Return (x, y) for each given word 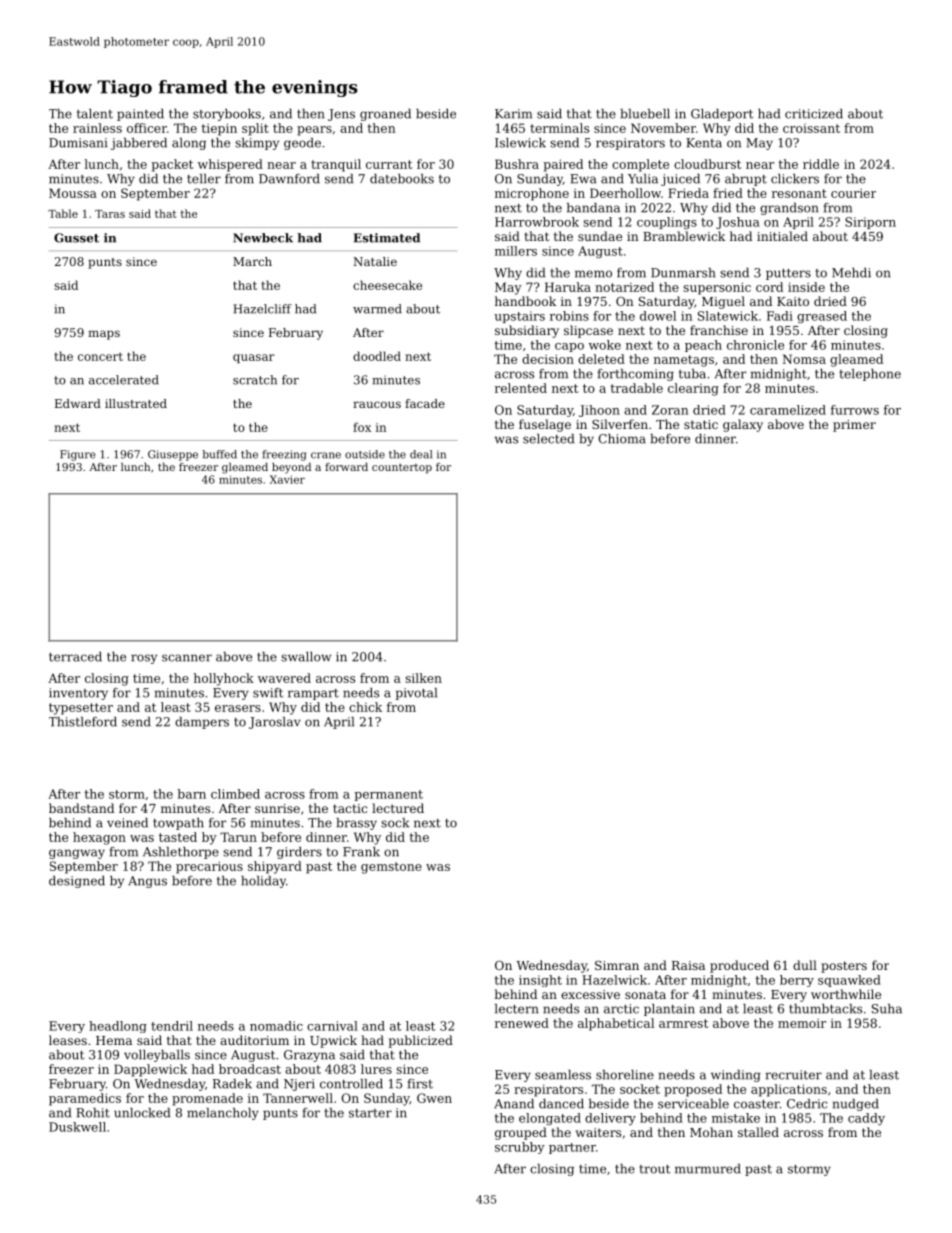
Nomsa (804, 359)
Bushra (517, 164)
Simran (617, 965)
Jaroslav (275, 723)
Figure (77, 455)
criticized (814, 114)
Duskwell (77, 1127)
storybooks (227, 115)
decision (548, 359)
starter (370, 1113)
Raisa (688, 965)
